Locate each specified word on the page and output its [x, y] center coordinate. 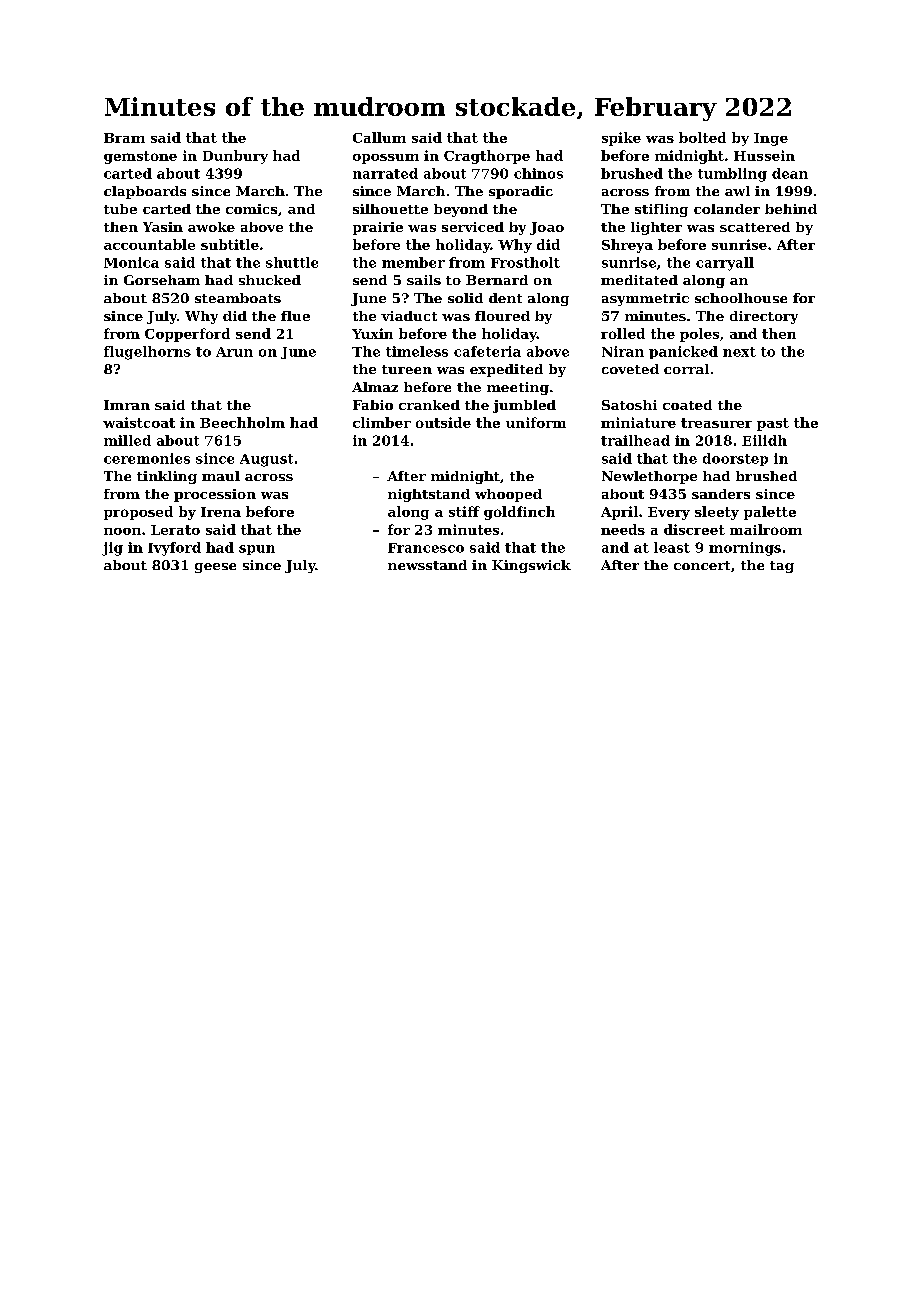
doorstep [735, 459]
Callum [379, 137]
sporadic [521, 192]
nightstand [429, 495]
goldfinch [519, 513]
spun [257, 550]
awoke [211, 227]
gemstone [140, 157]
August [266, 460]
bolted [702, 137]
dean [790, 173]
